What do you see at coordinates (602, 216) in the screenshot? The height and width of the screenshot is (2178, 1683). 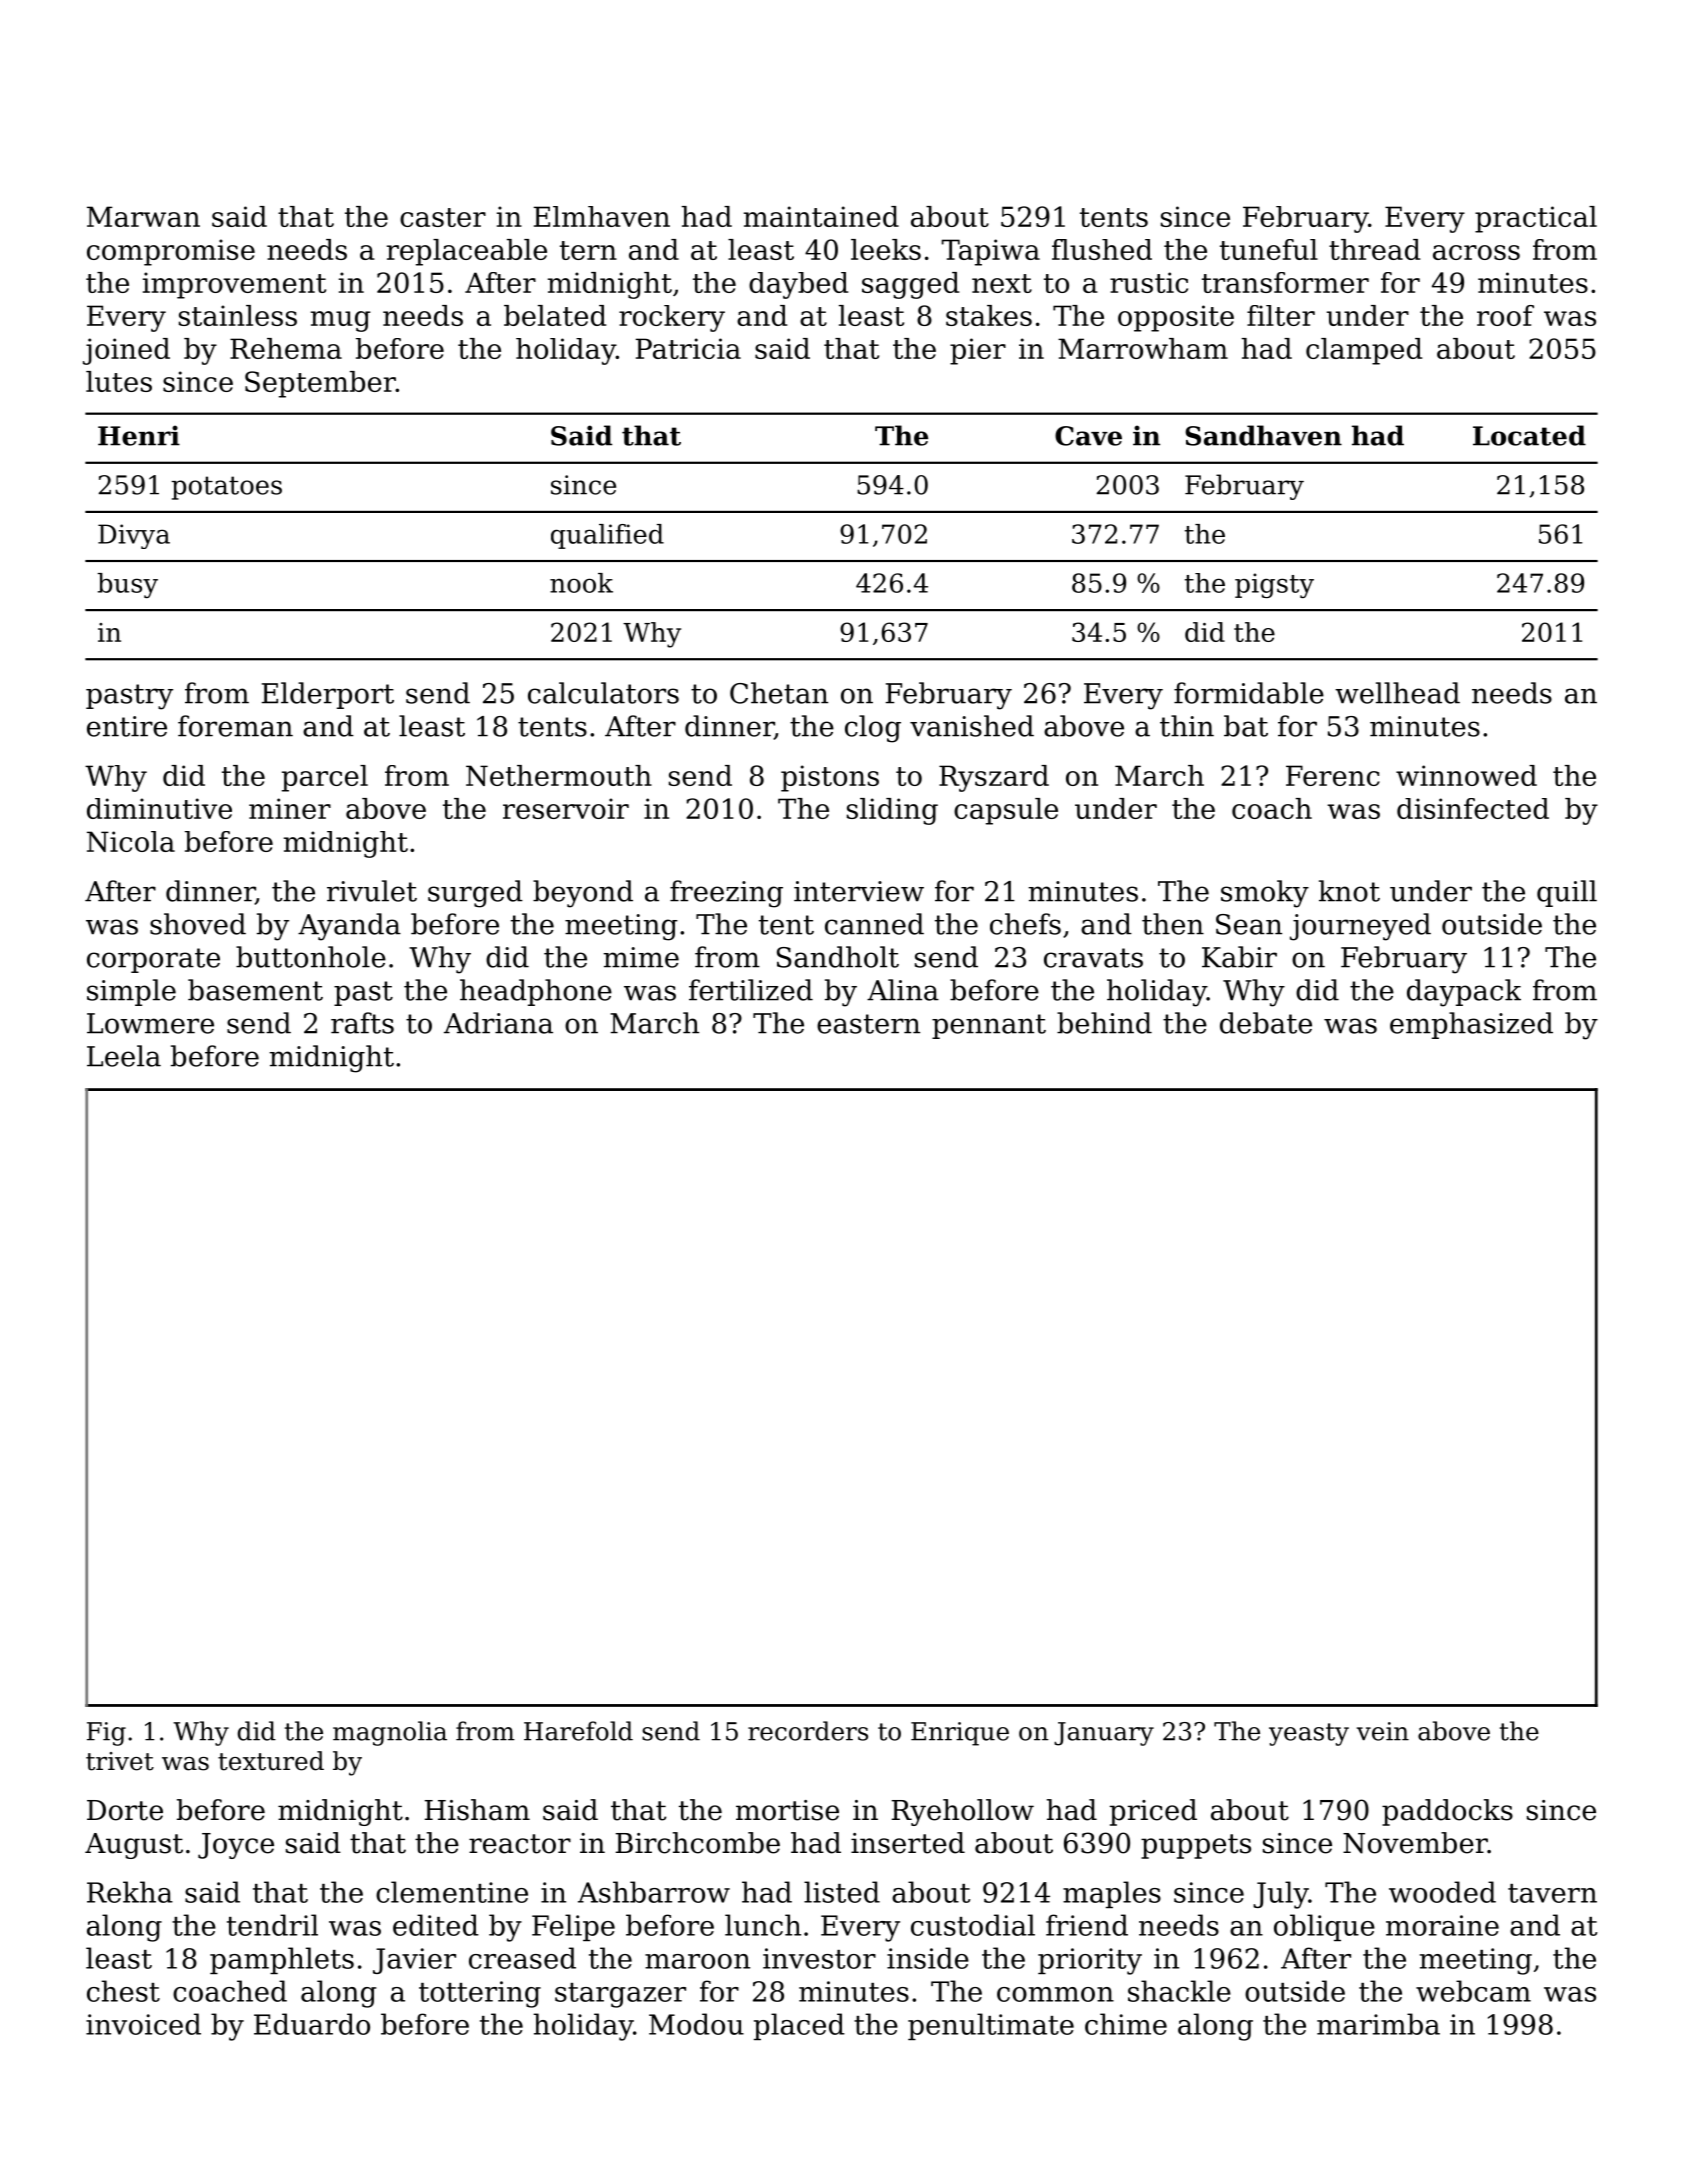 I see `Elmhaven` at bounding box center [602, 216].
